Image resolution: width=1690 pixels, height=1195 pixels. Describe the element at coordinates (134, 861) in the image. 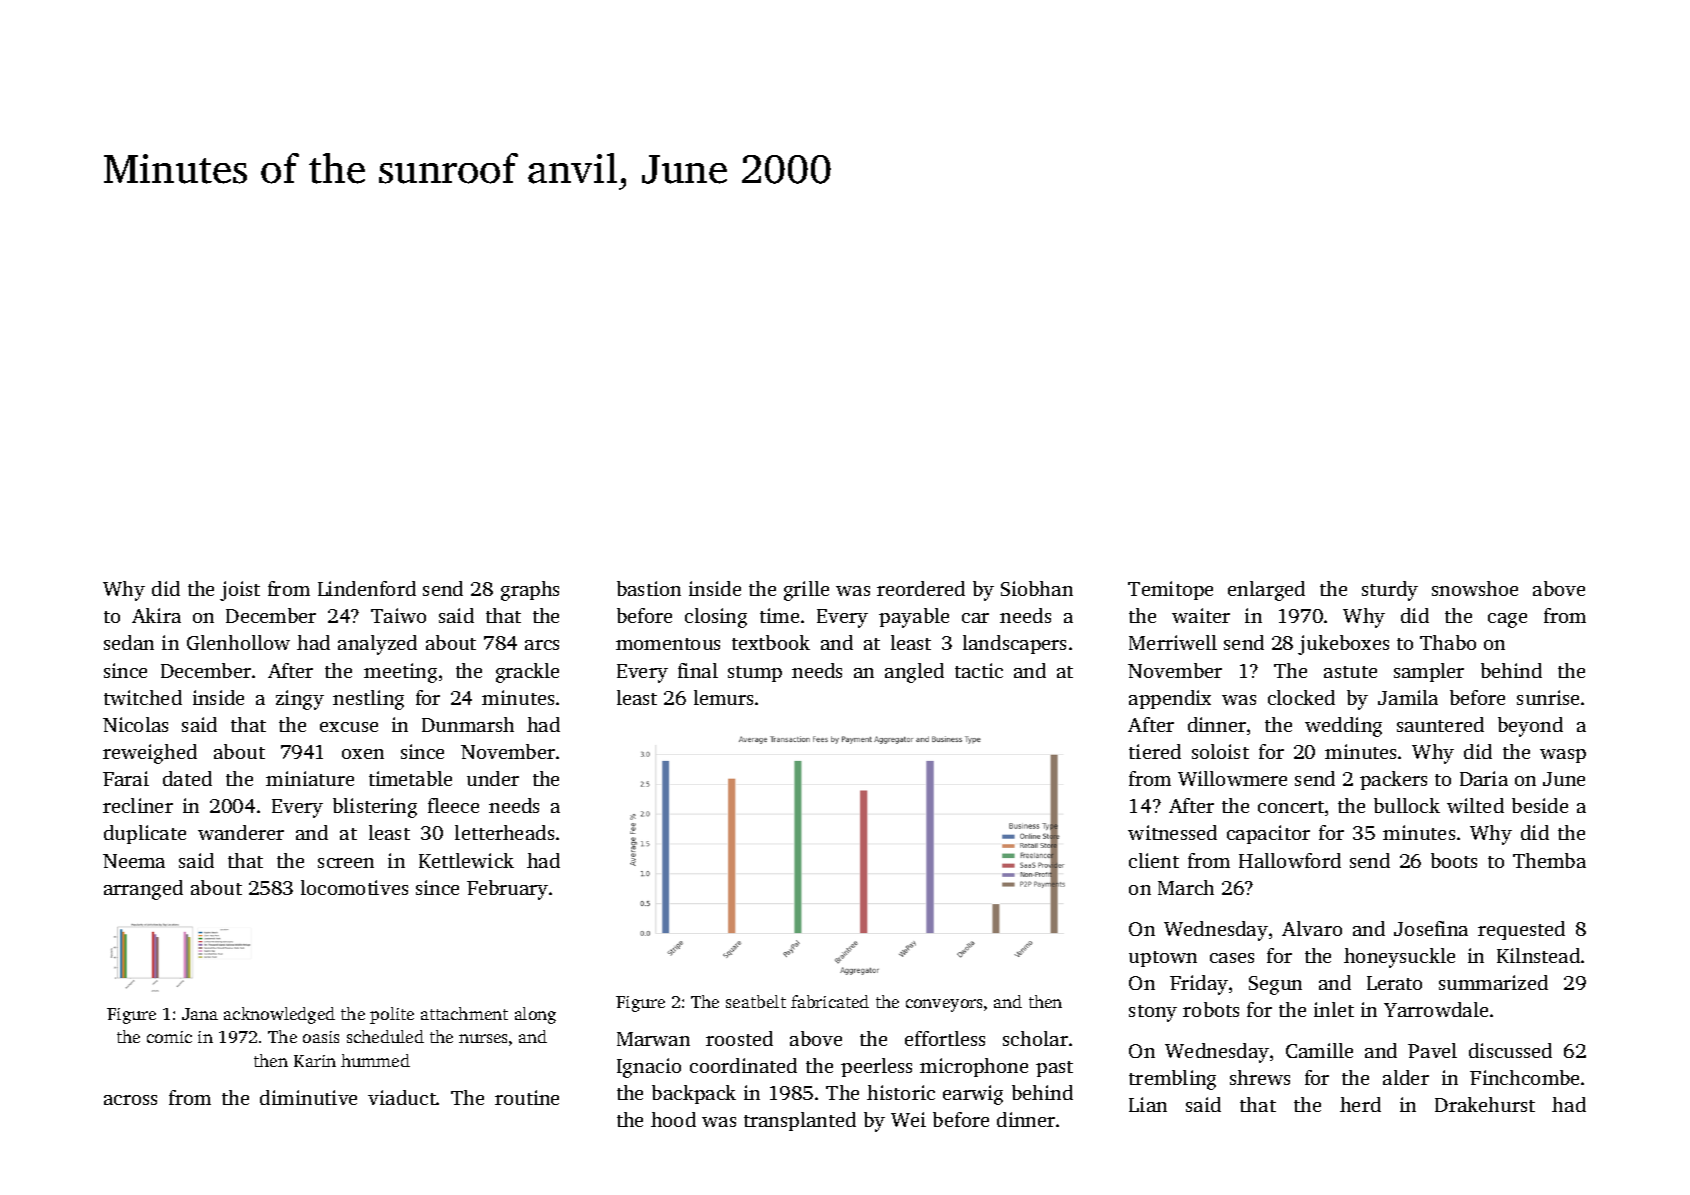

I see `Neema` at that location.
